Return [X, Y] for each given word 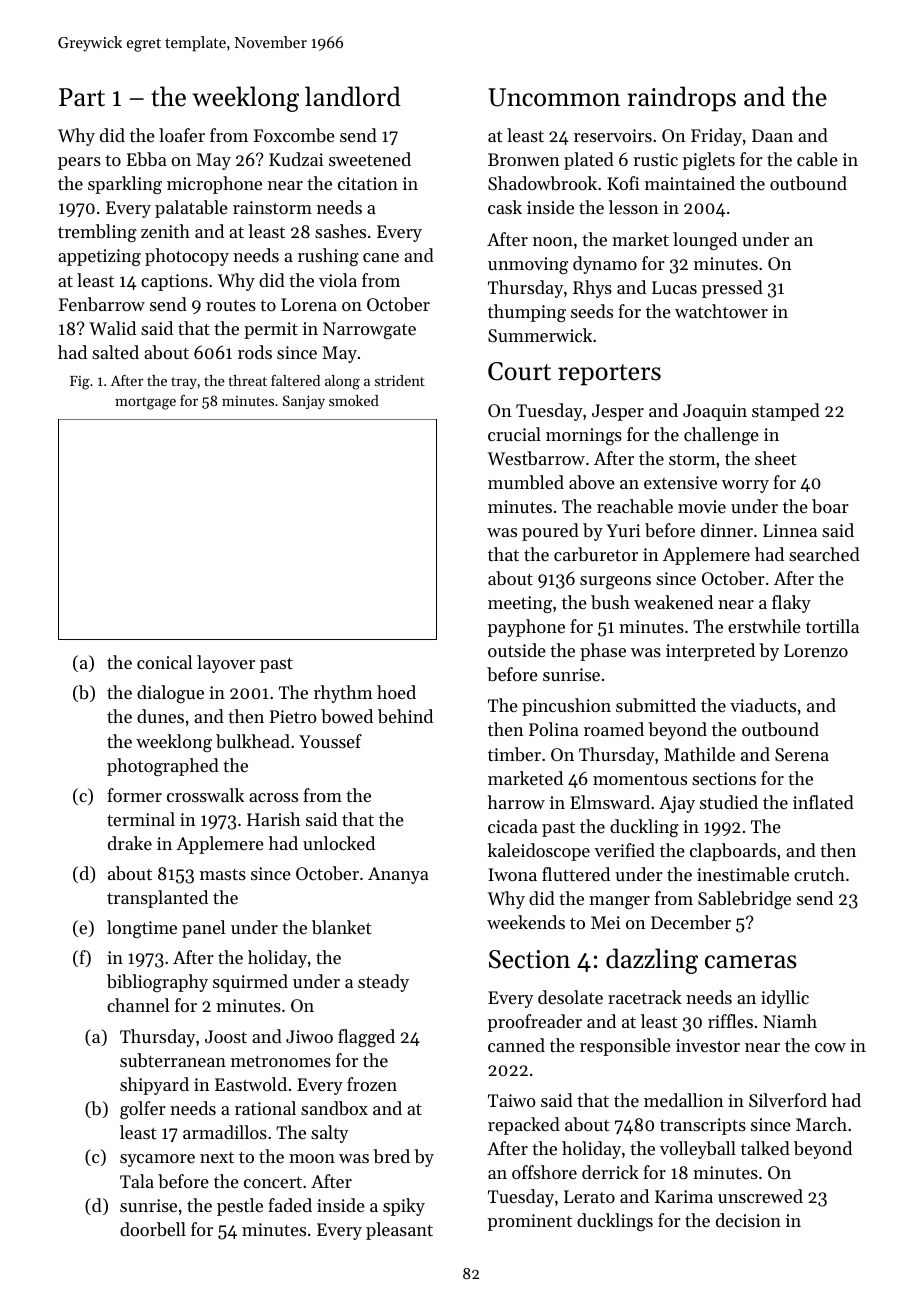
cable [817, 159]
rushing [328, 257]
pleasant [399, 1231]
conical [164, 662]
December [691, 922]
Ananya [398, 875]
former [134, 795]
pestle [240, 1207]
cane [381, 257]
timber [514, 754]
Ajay [677, 804]
